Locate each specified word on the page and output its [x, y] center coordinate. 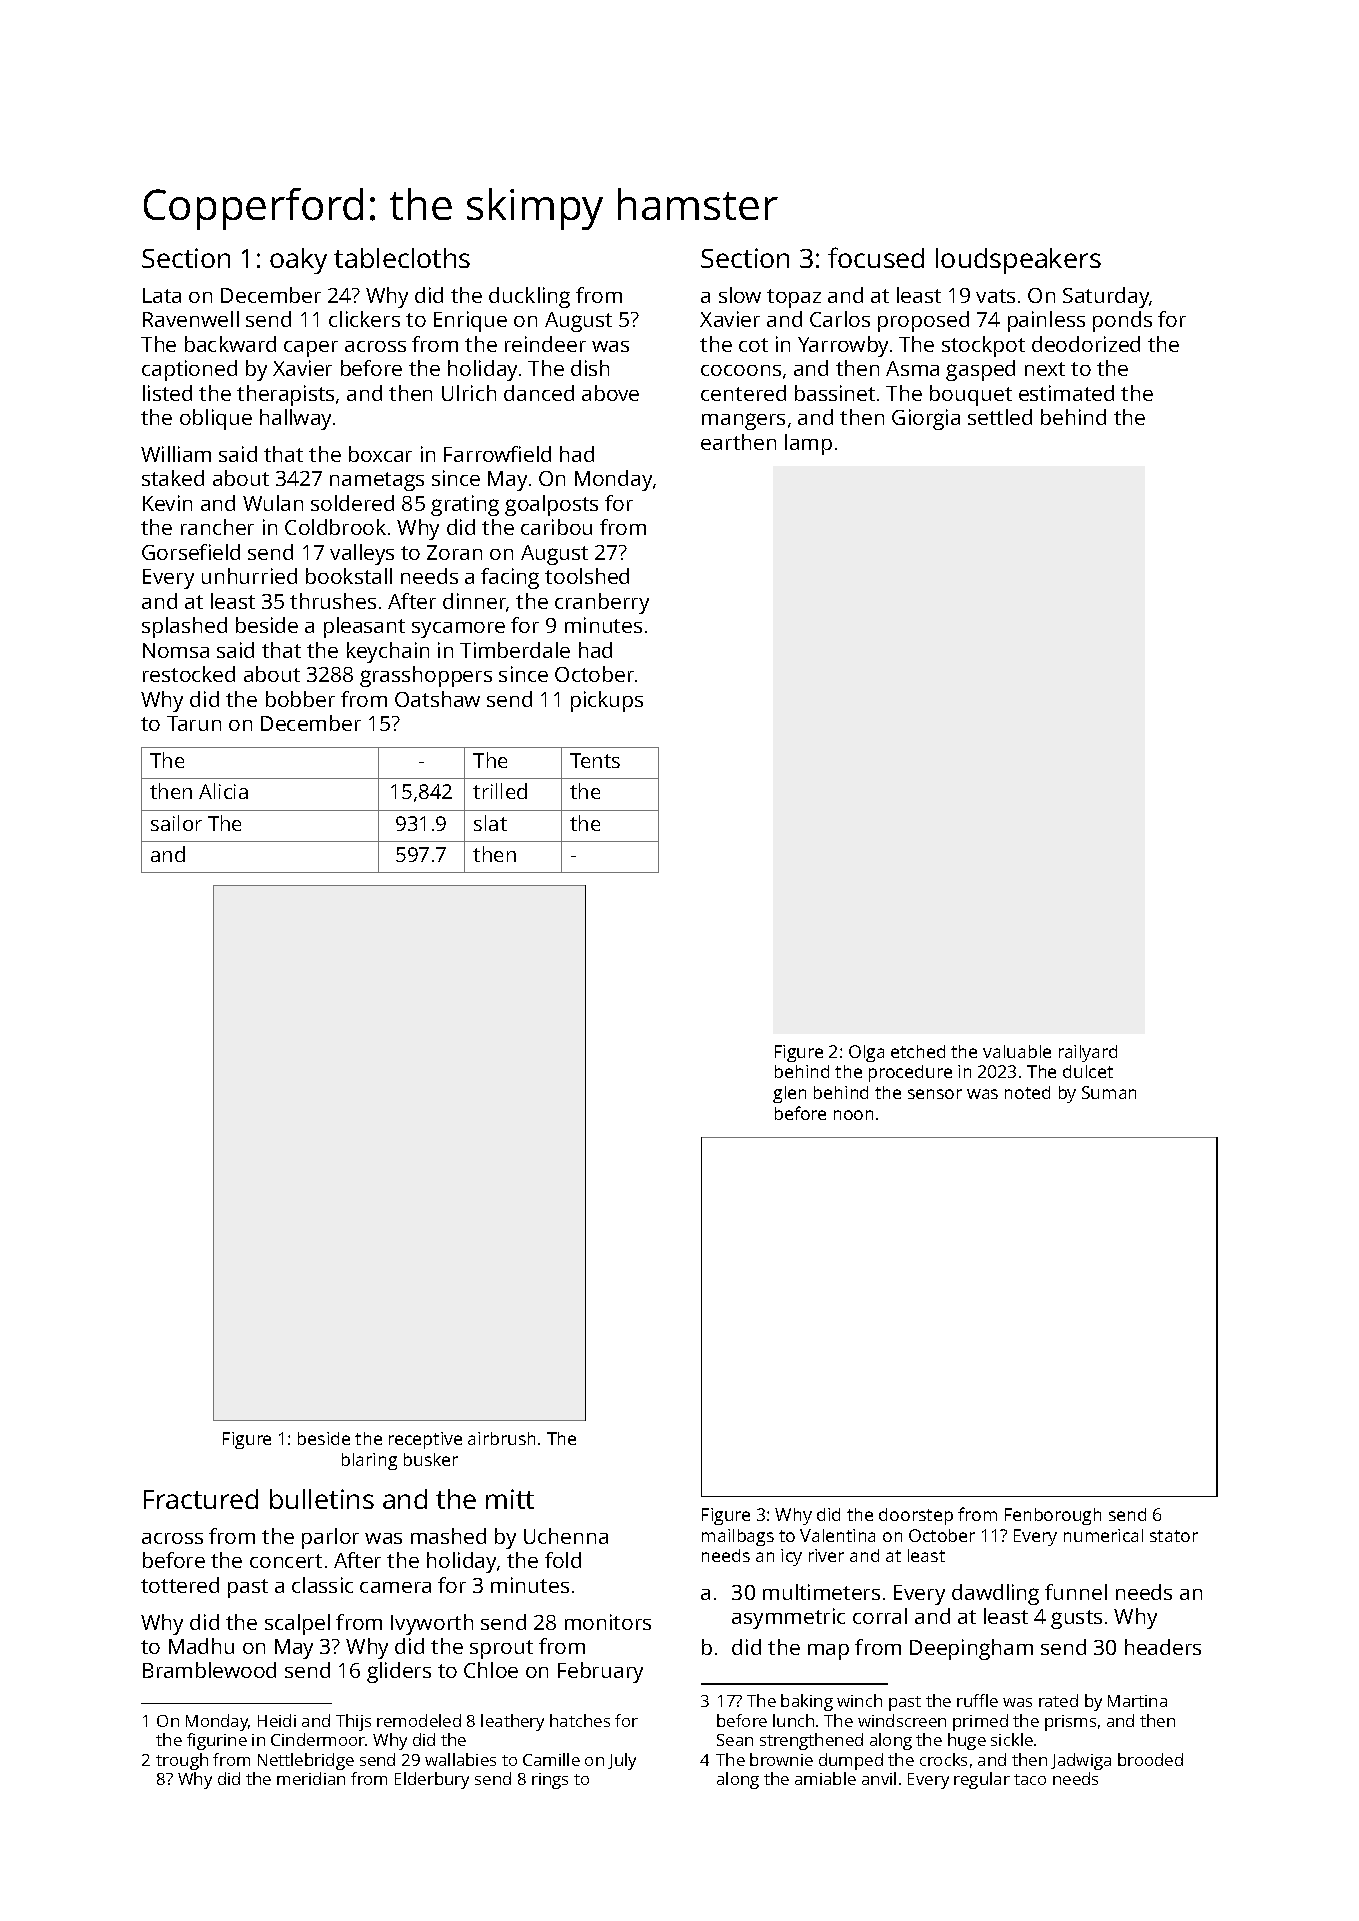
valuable [1017, 1051]
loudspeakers [1018, 261]
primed [980, 1722]
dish [590, 368]
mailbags [738, 1537]
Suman [1109, 1092]
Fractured [201, 1499]
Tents [595, 760]
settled [1000, 417]
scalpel [297, 1624]
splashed [184, 627]
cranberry [602, 603]
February [600, 1672]
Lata [162, 295]
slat [490, 823]
